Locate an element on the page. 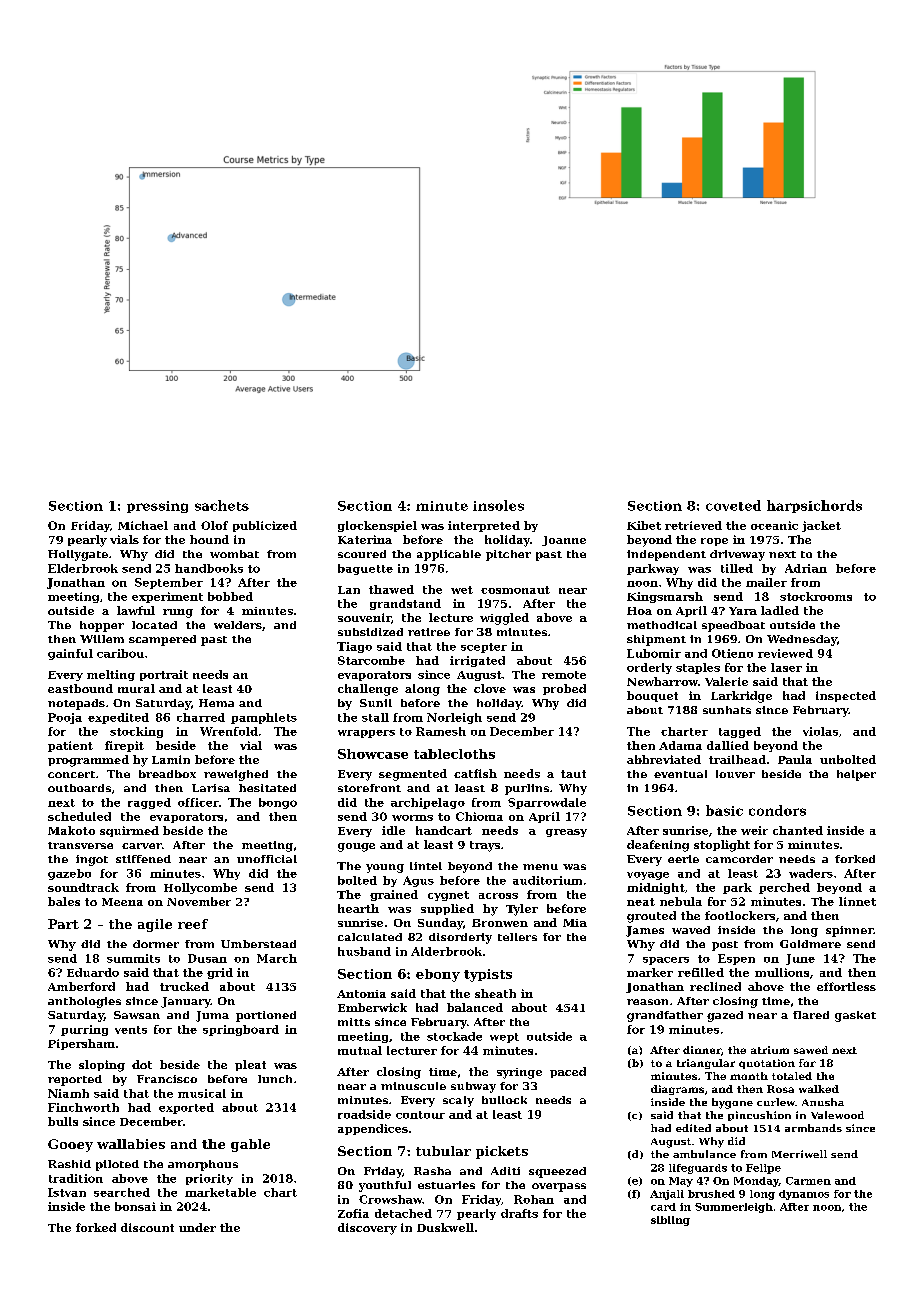 This page has width=924, height=1308. bullock is located at coordinates (504, 1100).
